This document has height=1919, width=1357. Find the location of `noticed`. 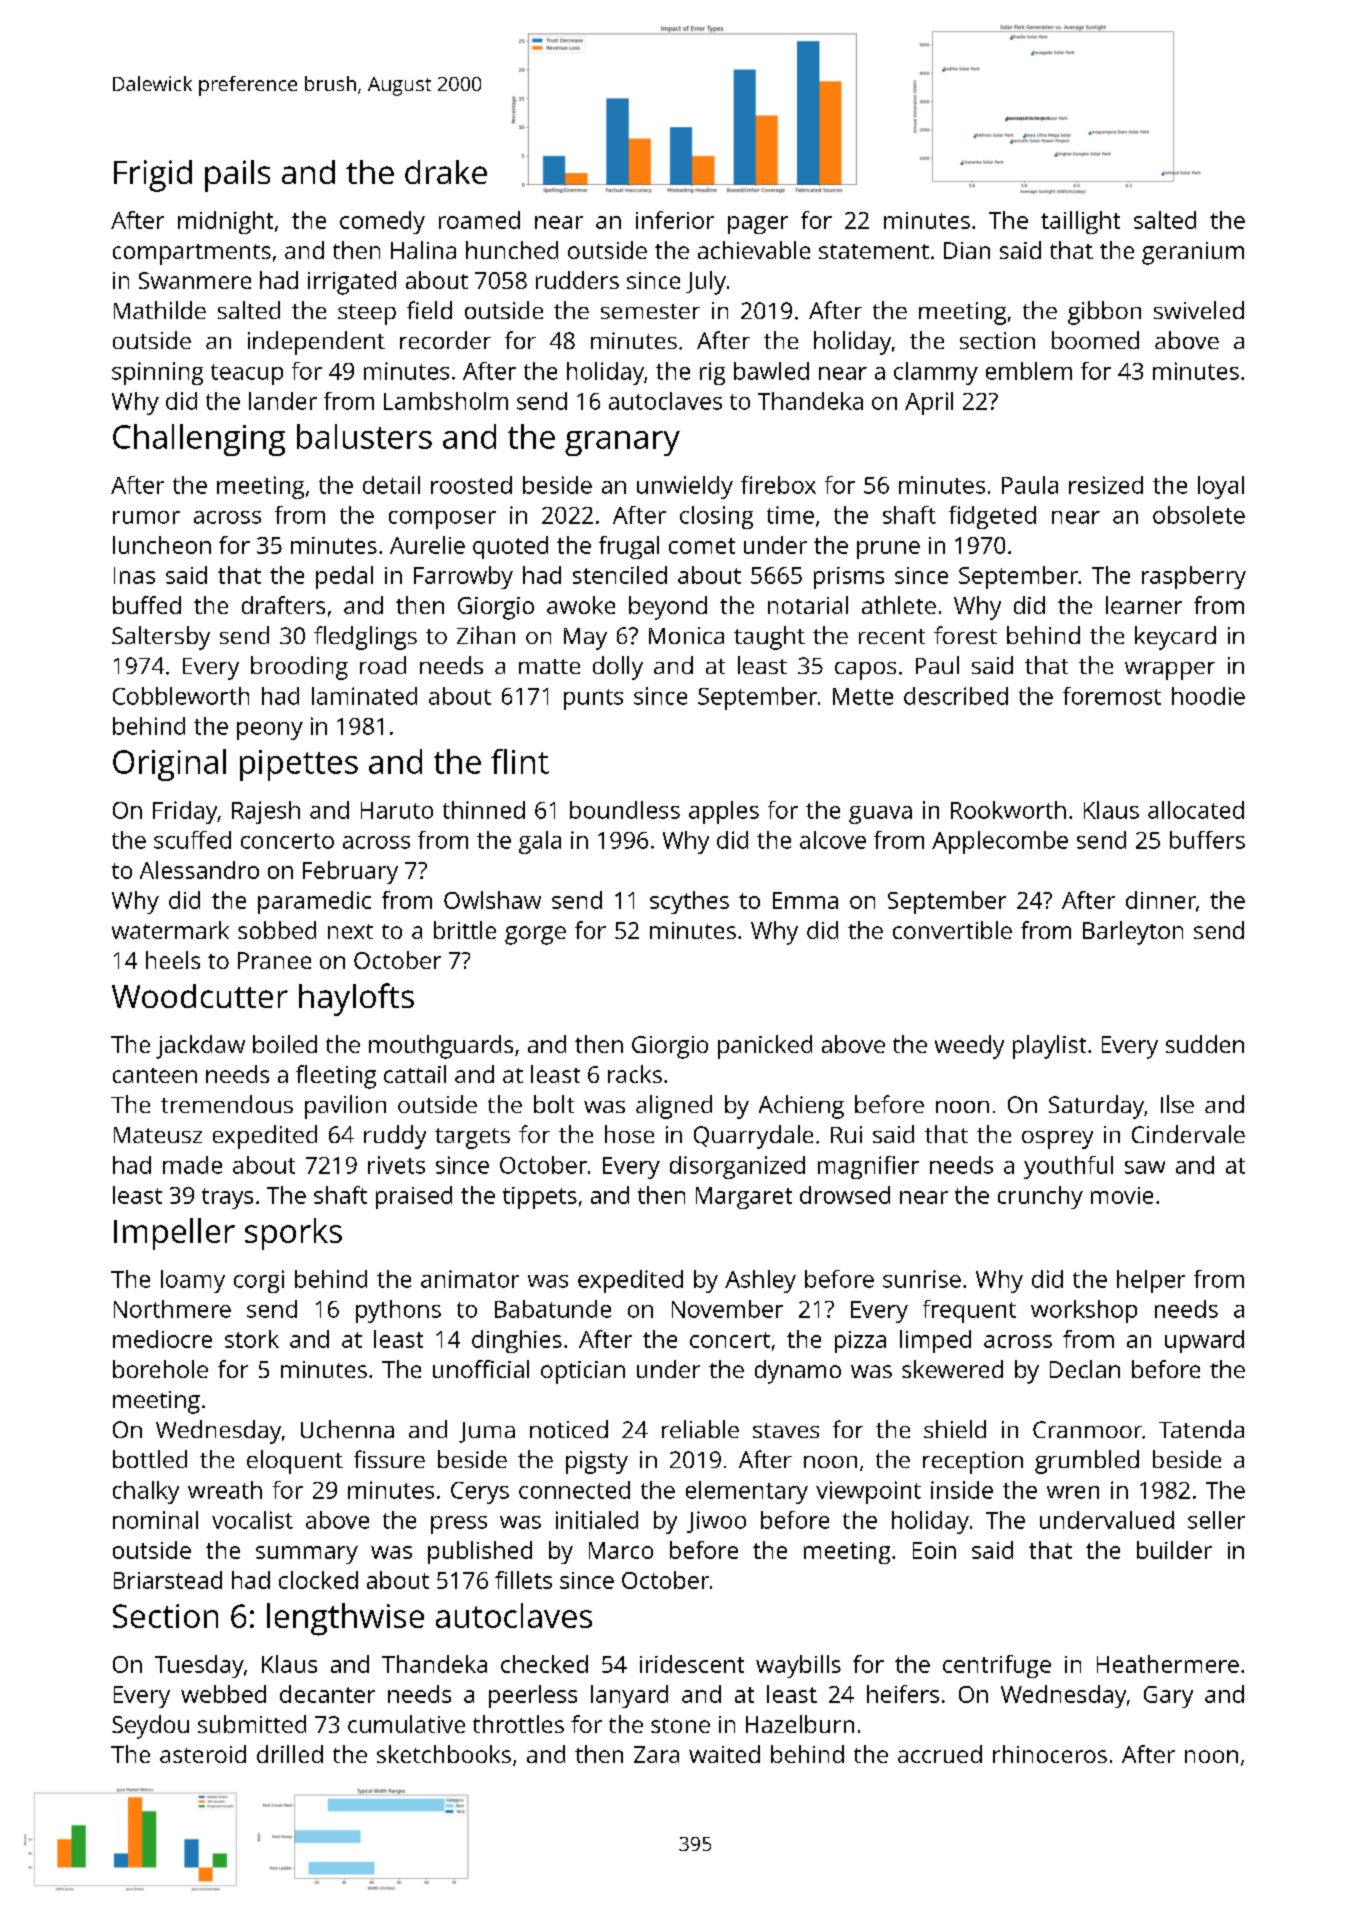

noticed is located at coordinates (569, 1429).
